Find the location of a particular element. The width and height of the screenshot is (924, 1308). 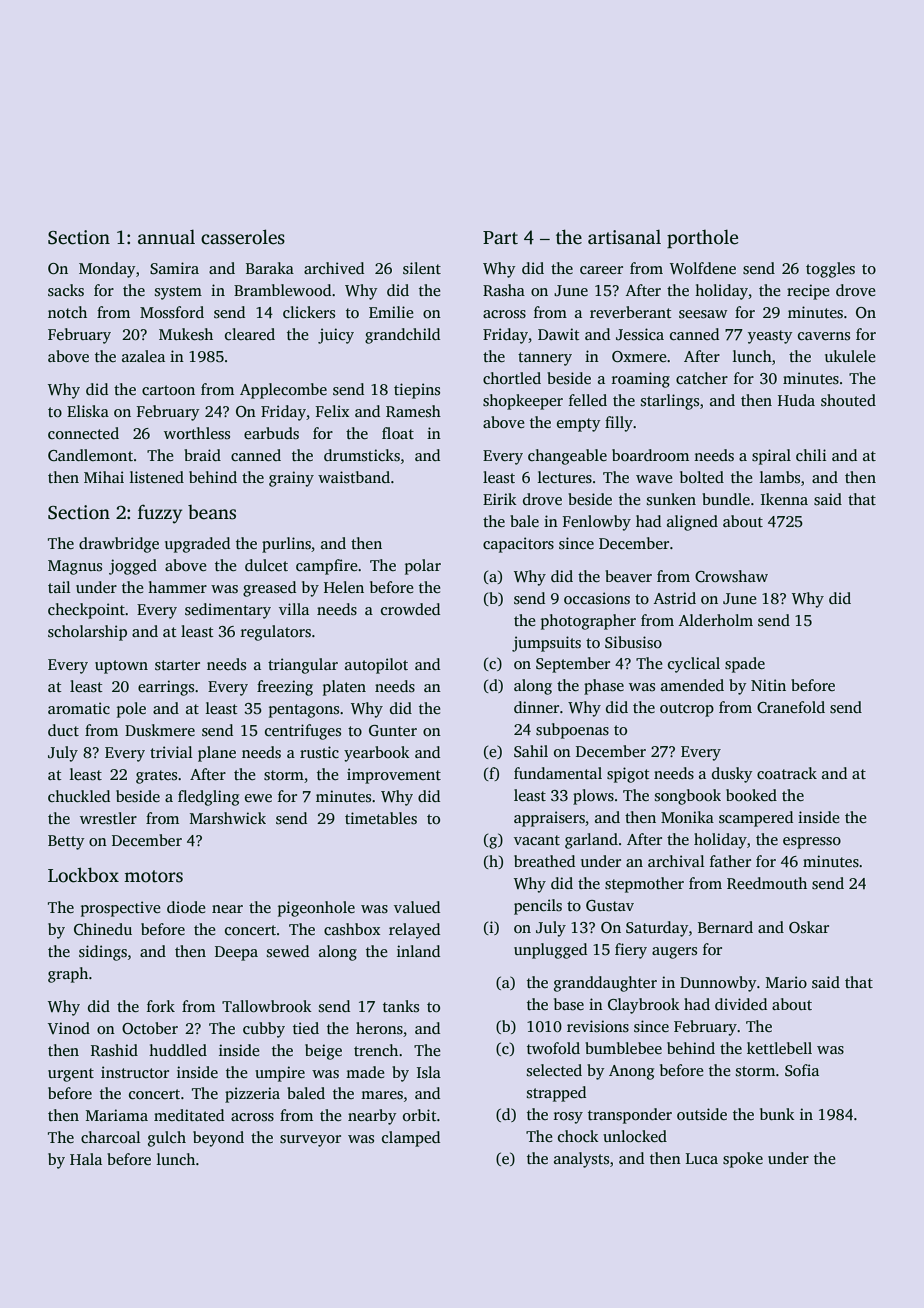

Tallowbrook is located at coordinates (267, 1006).
